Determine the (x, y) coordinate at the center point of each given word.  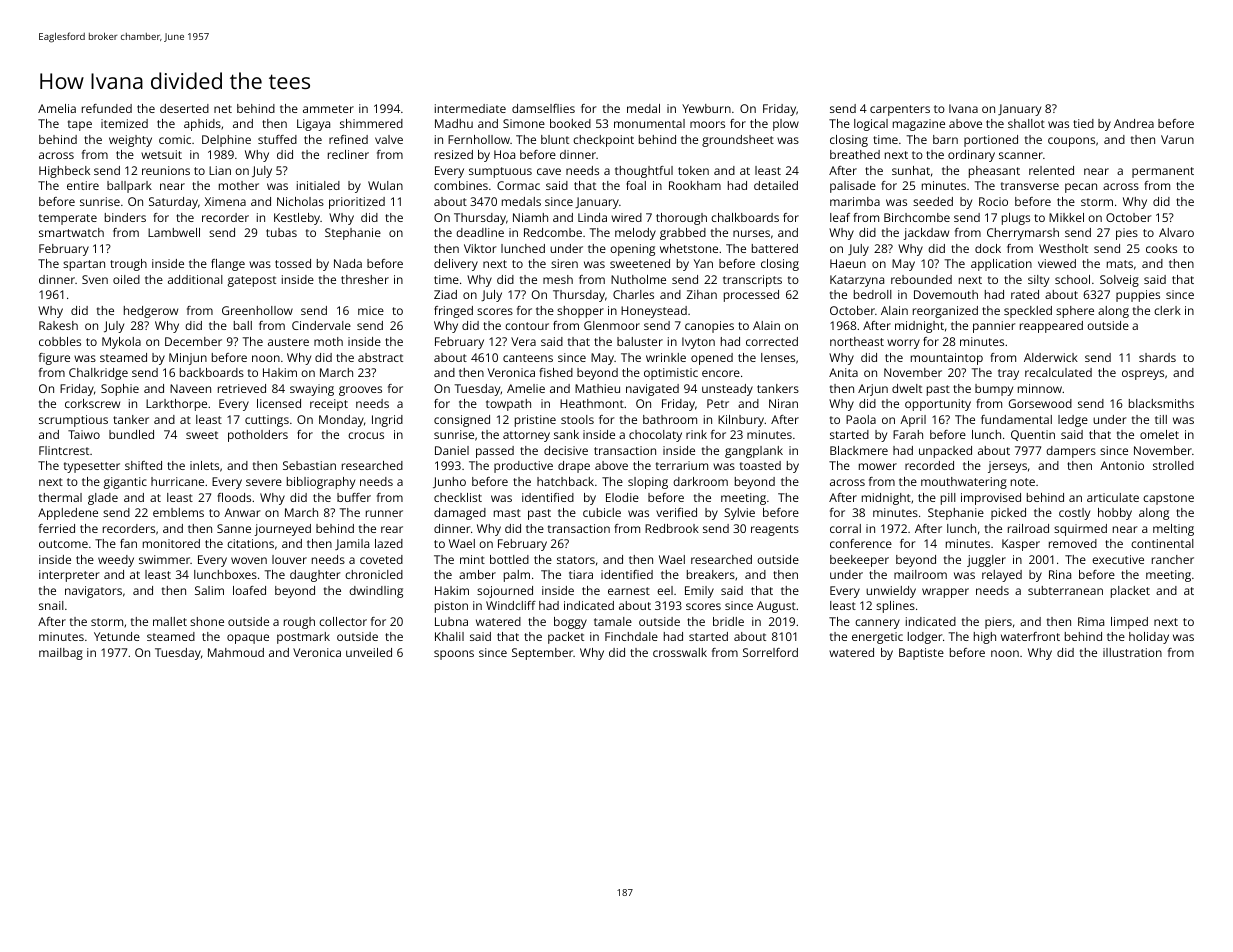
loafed (249, 590)
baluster (640, 341)
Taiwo (84, 434)
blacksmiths (1161, 403)
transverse (1030, 186)
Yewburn (706, 108)
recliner (348, 154)
